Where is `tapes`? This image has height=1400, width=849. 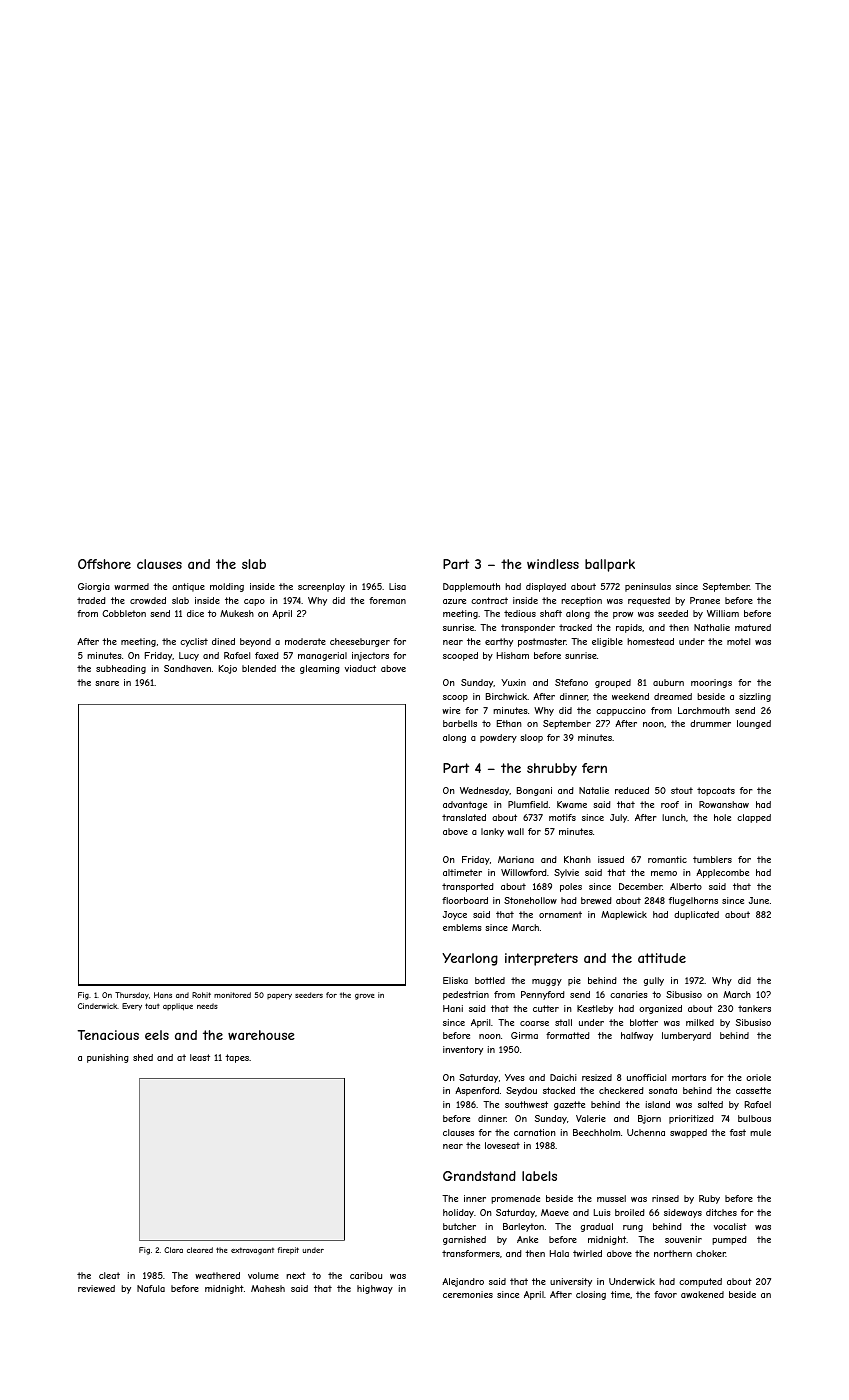
tapes is located at coordinates (237, 1058).
